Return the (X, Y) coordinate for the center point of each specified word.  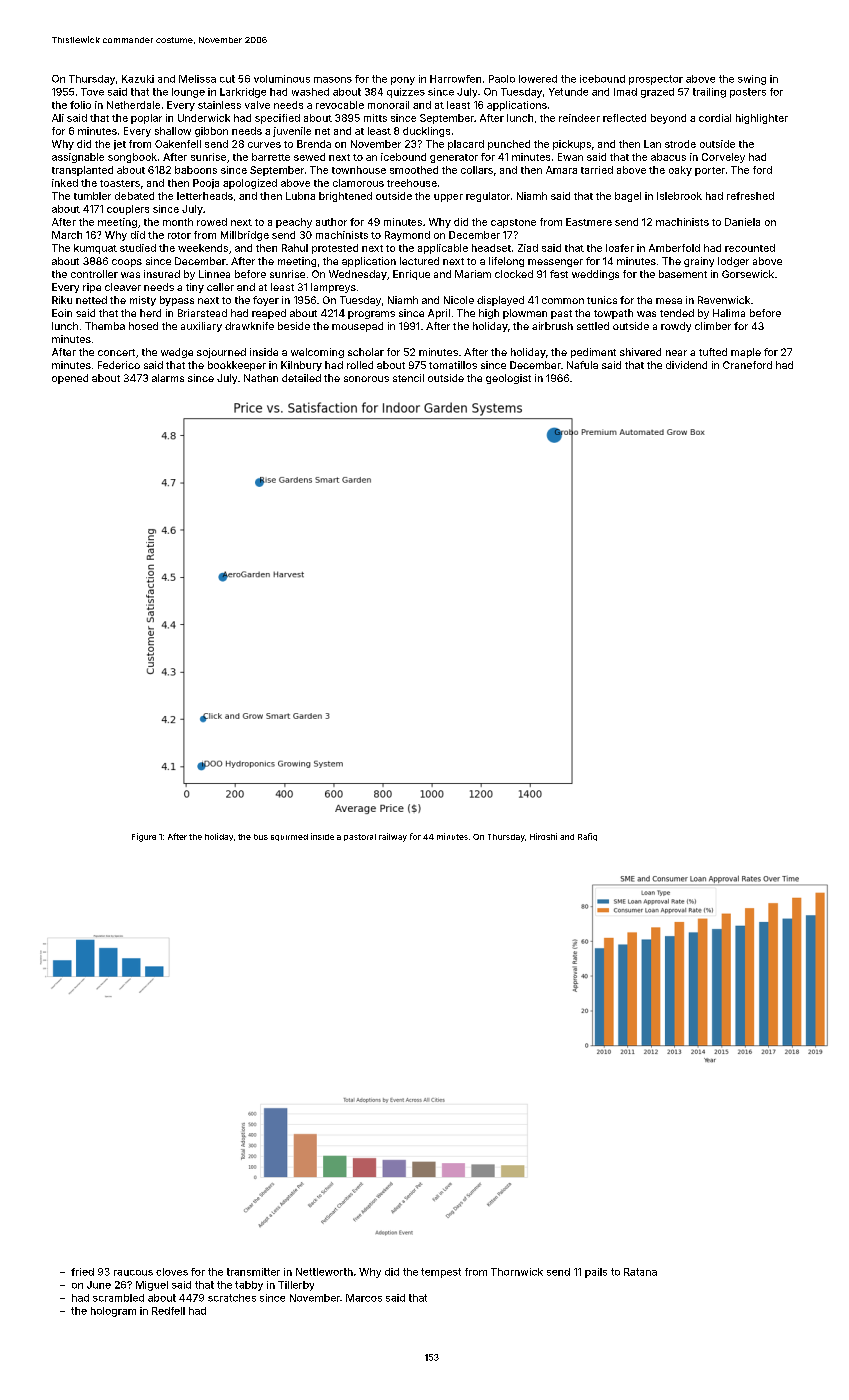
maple (746, 353)
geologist (508, 379)
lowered (538, 79)
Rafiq (587, 837)
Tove (92, 92)
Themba (105, 326)
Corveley (723, 158)
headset (491, 248)
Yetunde (568, 92)
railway (393, 837)
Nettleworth (324, 1272)
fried (82, 1272)
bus (261, 837)
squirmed (289, 837)
